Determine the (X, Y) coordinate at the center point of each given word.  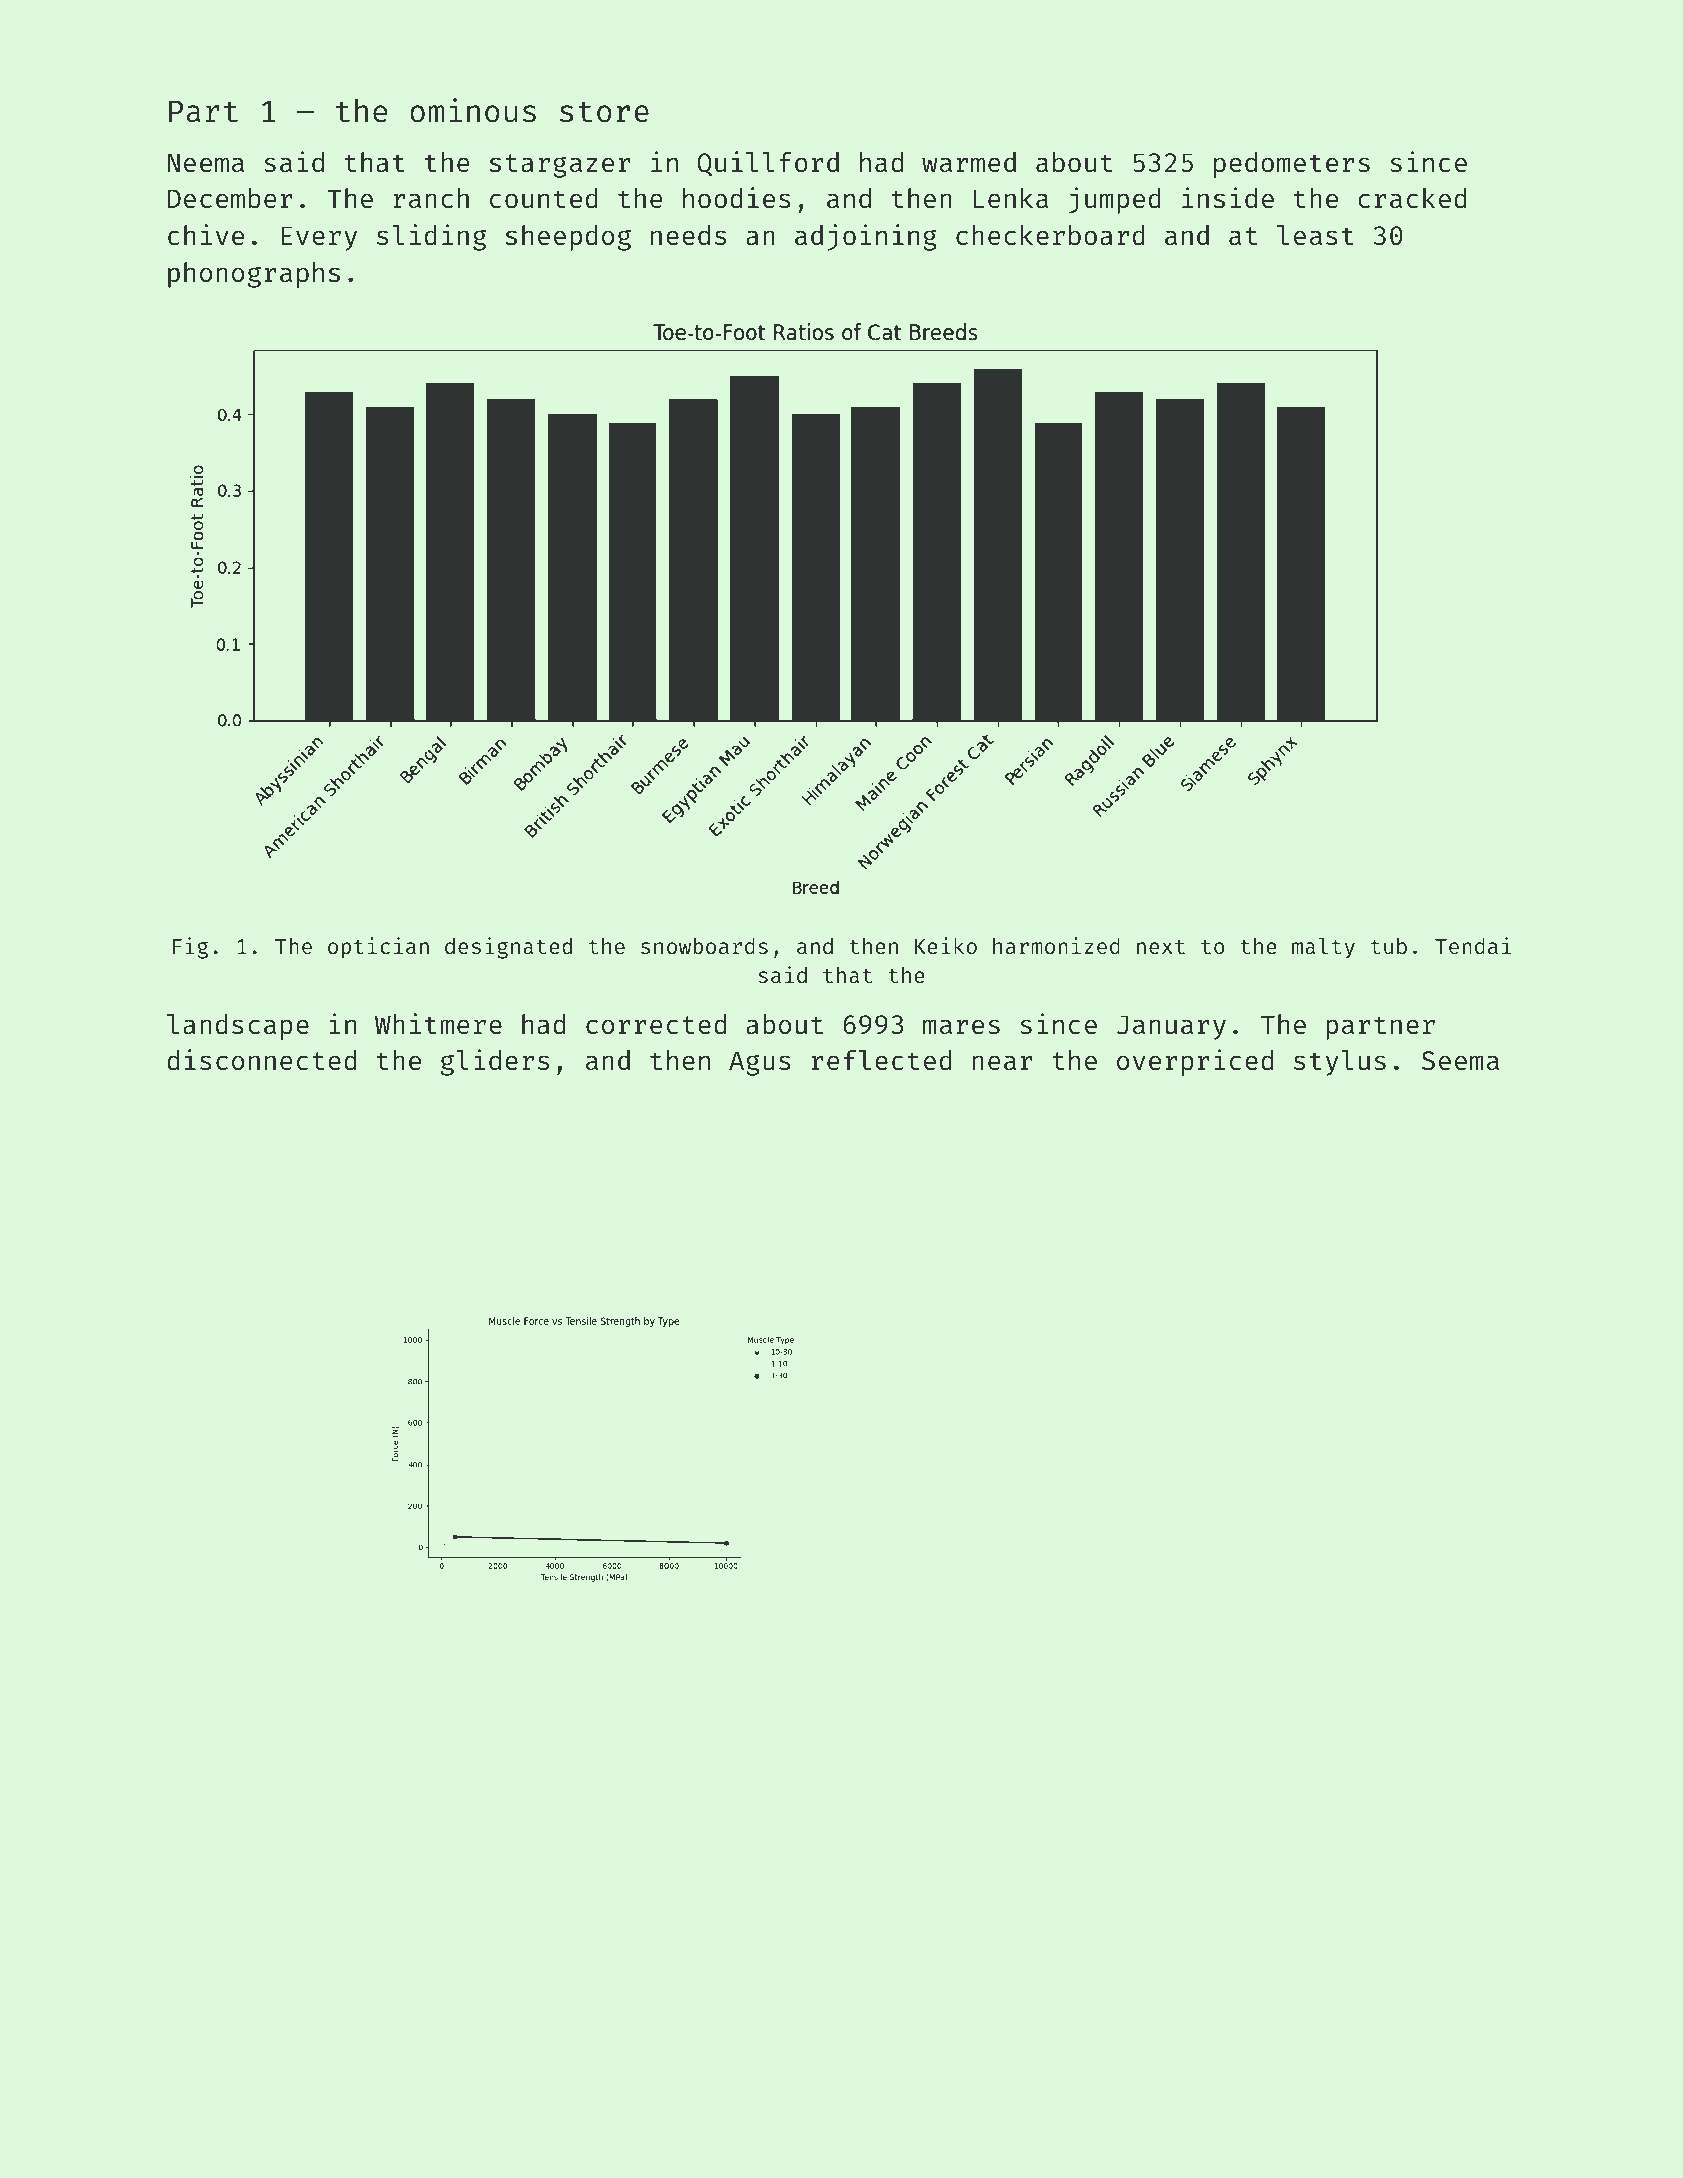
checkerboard (1050, 235)
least (1315, 235)
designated (508, 948)
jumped (1115, 200)
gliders (495, 1062)
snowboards (704, 946)
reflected (882, 1060)
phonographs (254, 275)
